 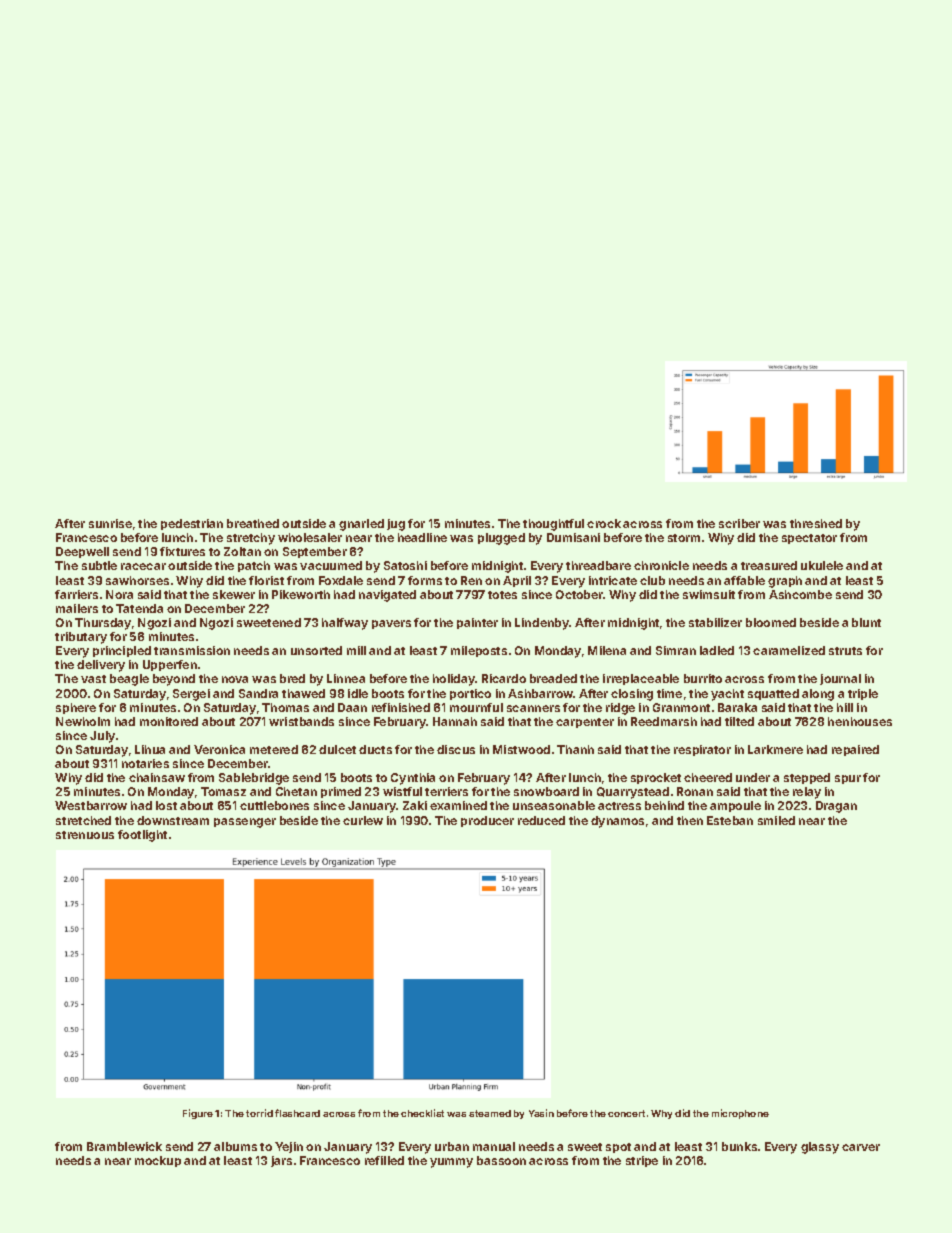 I want to click on Figure, so click(x=198, y=1114).
